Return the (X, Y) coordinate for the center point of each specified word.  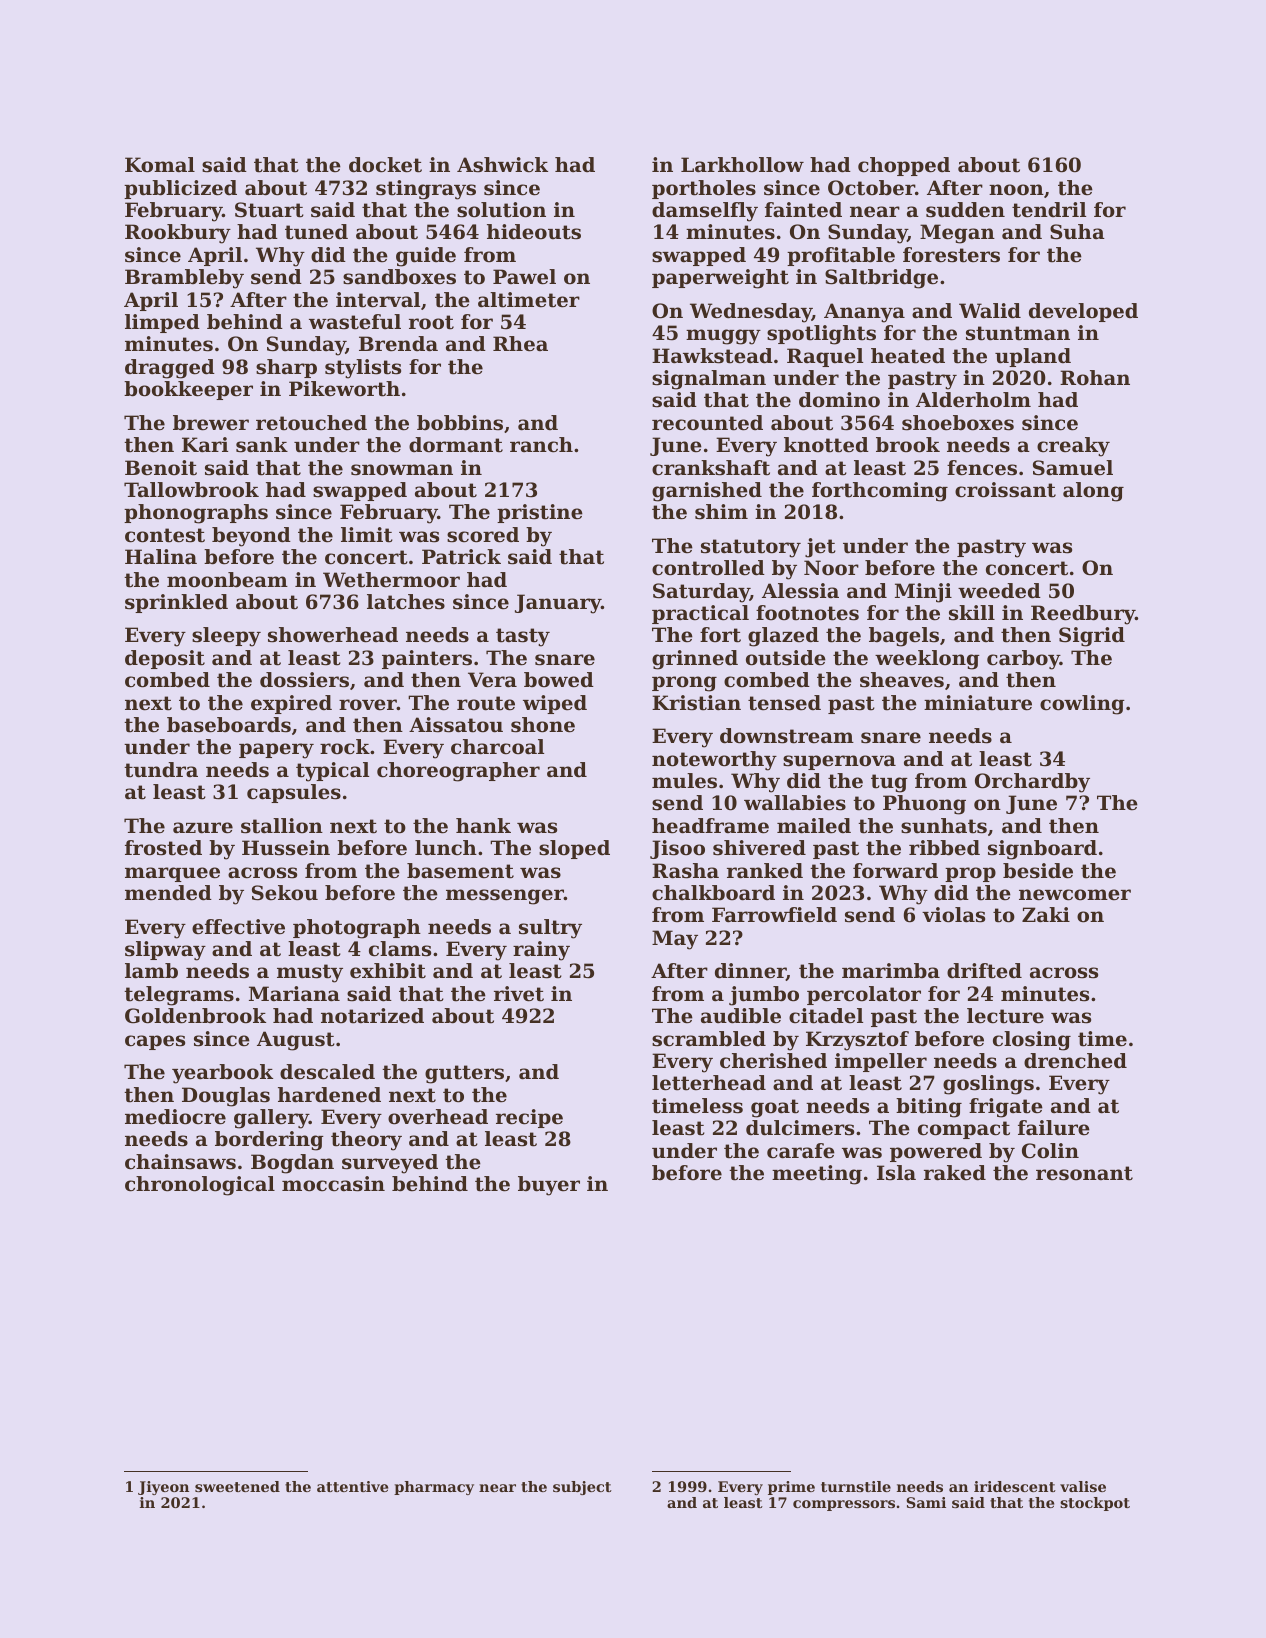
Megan (957, 234)
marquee (172, 874)
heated (908, 356)
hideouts (534, 232)
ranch (541, 445)
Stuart (269, 210)
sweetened (237, 1486)
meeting (817, 1175)
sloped (574, 849)
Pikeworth (344, 389)
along (1093, 492)
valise (1083, 1486)
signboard (1042, 850)
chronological (200, 1186)
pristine (540, 513)
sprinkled (176, 603)
